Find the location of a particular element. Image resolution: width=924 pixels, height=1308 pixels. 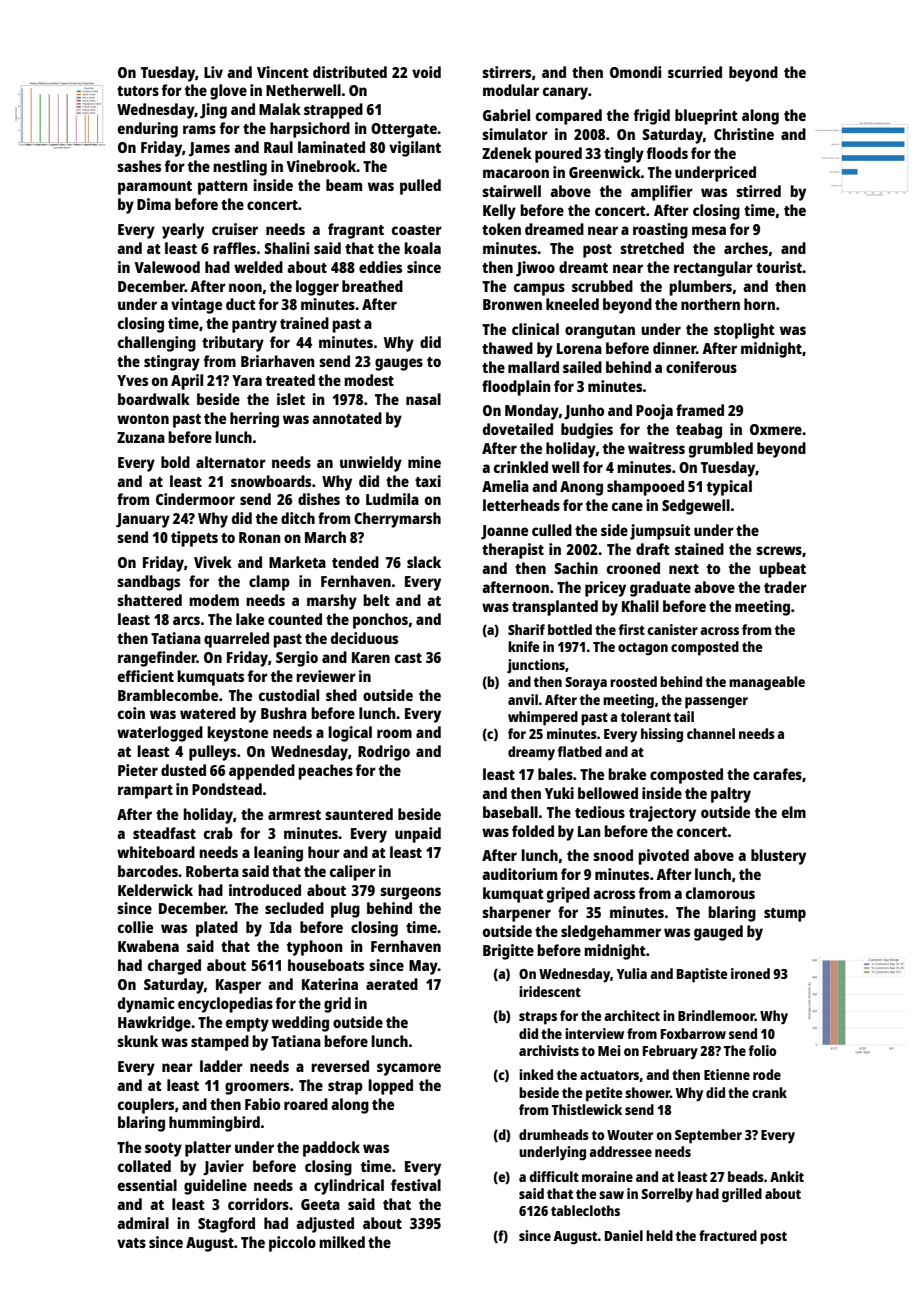

pantry is located at coordinates (254, 326).
